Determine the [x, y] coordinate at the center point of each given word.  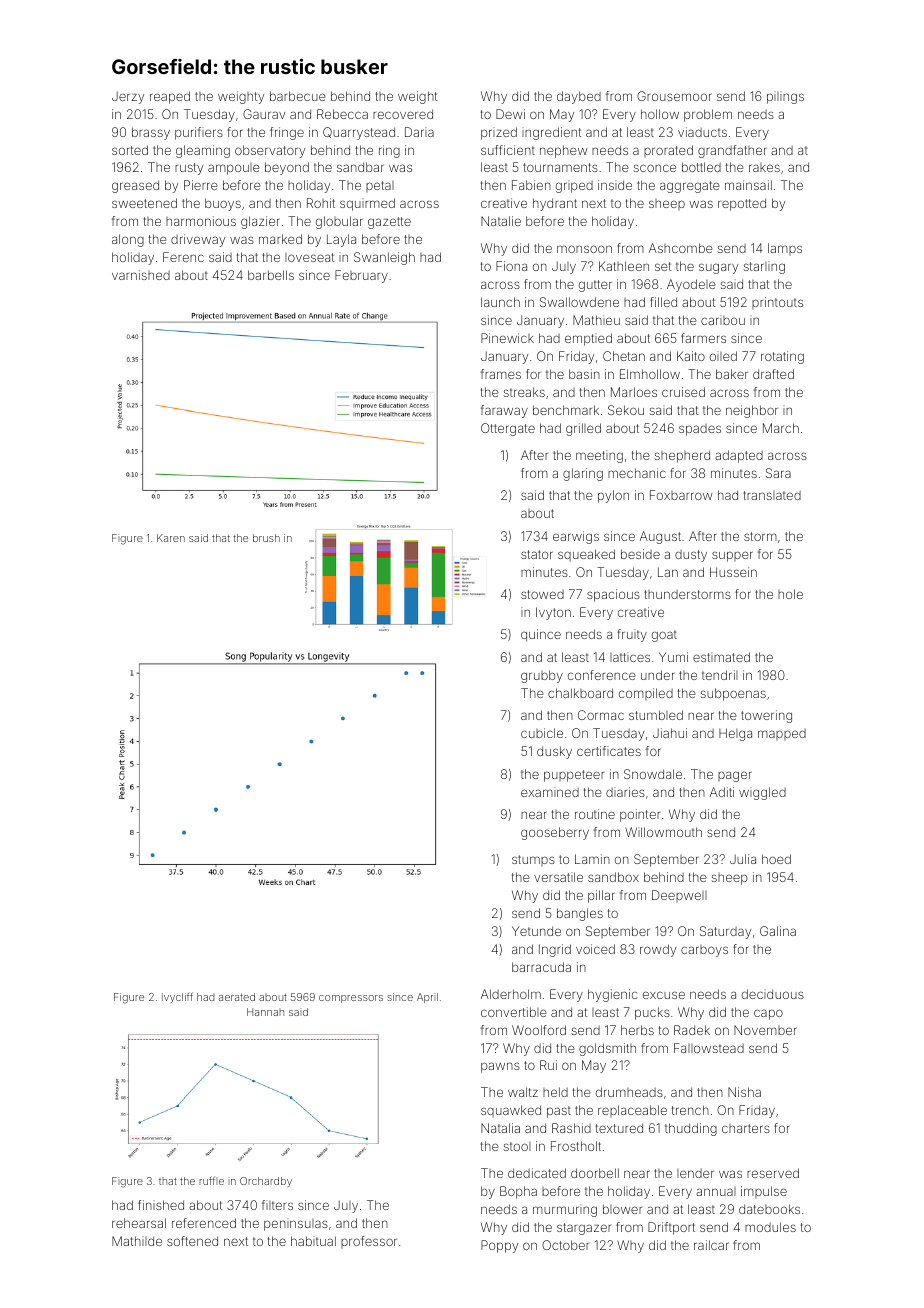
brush [266, 538]
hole [790, 594]
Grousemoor [674, 96]
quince [541, 635]
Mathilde [137, 1241]
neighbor [752, 411]
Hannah [265, 1012]
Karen [171, 538]
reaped [170, 97]
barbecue [298, 96]
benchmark [566, 410]
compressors [351, 999]
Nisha [744, 1092]
